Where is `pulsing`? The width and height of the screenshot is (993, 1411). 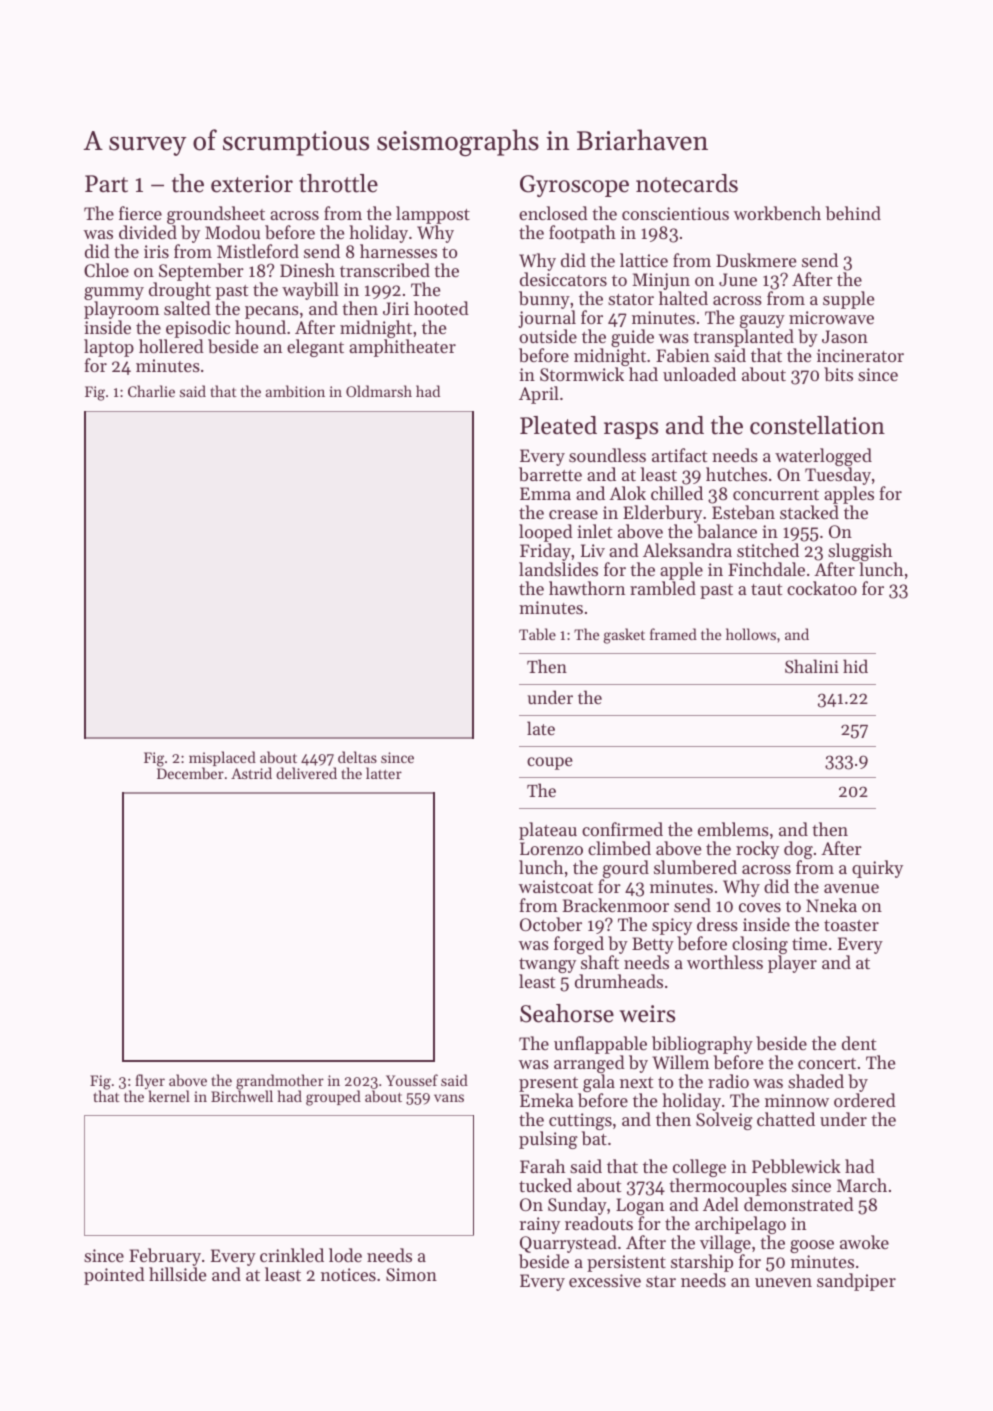 pulsing is located at coordinates (548, 1140).
